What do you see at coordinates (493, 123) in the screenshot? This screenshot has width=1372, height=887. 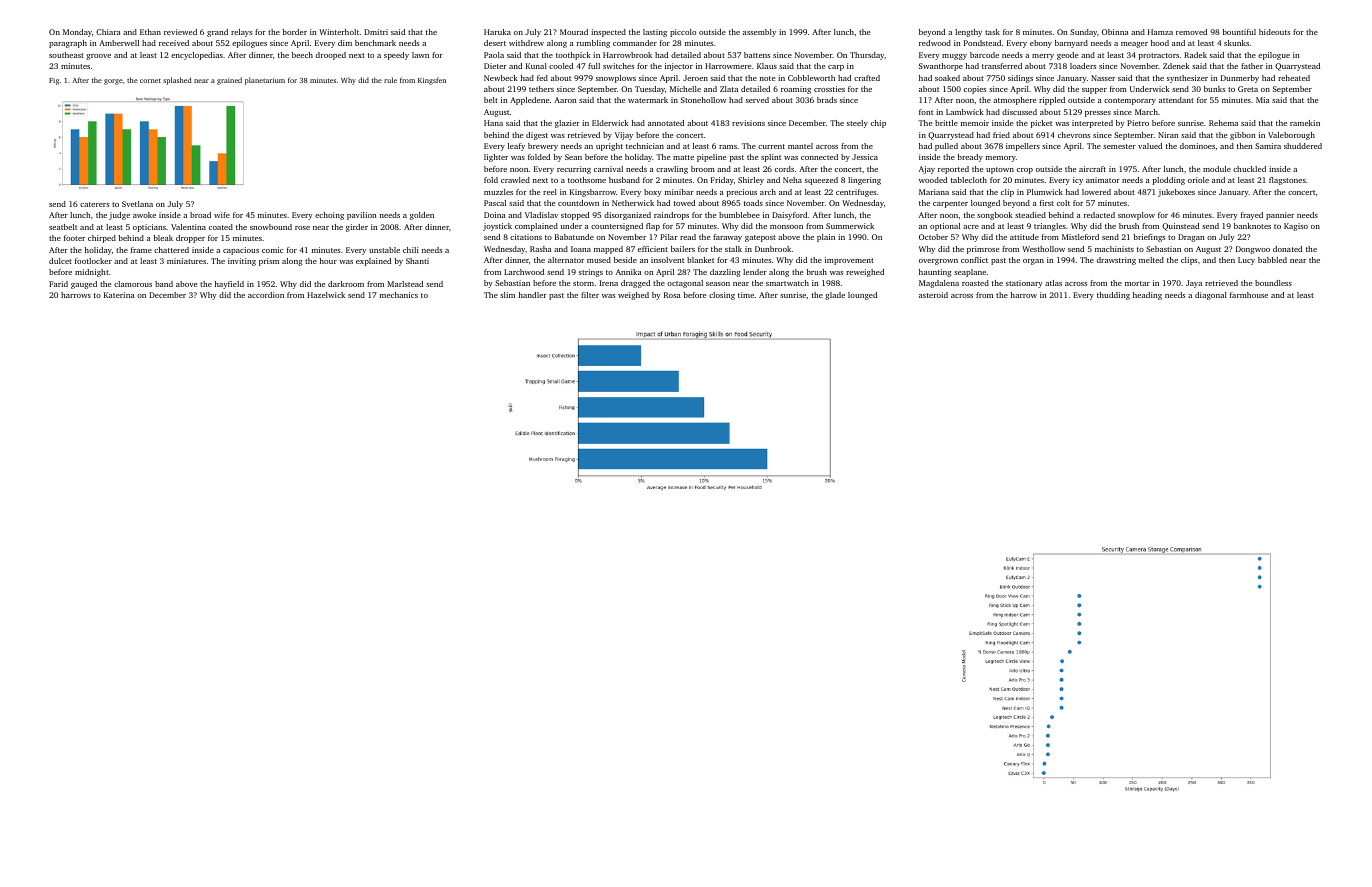 I see `Hana` at bounding box center [493, 123].
